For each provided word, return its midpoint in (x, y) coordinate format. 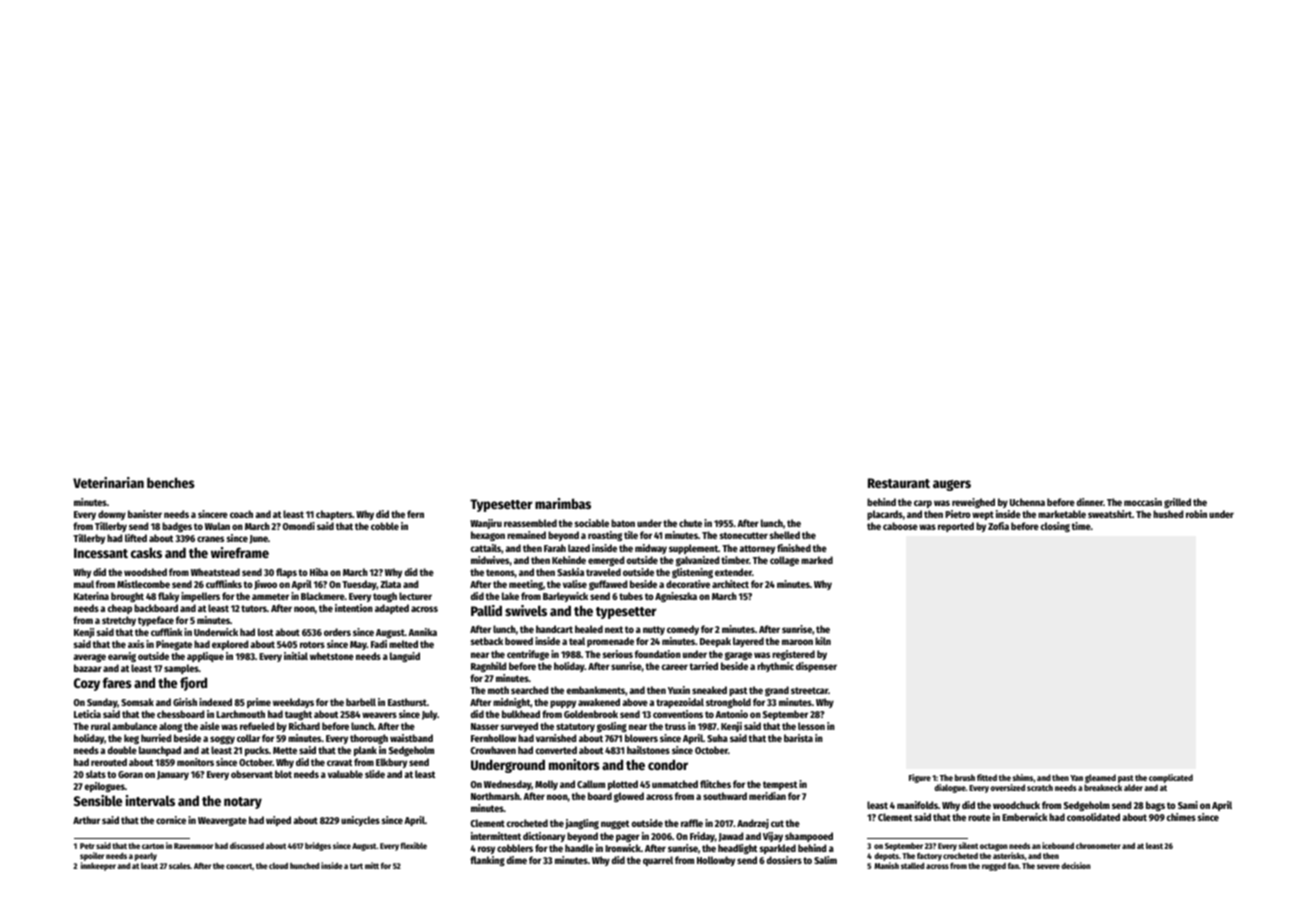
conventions (678, 714)
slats (96, 774)
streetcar (809, 690)
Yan (1076, 778)
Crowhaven (493, 750)
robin (1196, 514)
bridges (318, 846)
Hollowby (716, 861)
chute (690, 523)
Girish (185, 702)
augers (952, 485)
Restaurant (899, 483)
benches (171, 482)
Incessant (101, 553)
